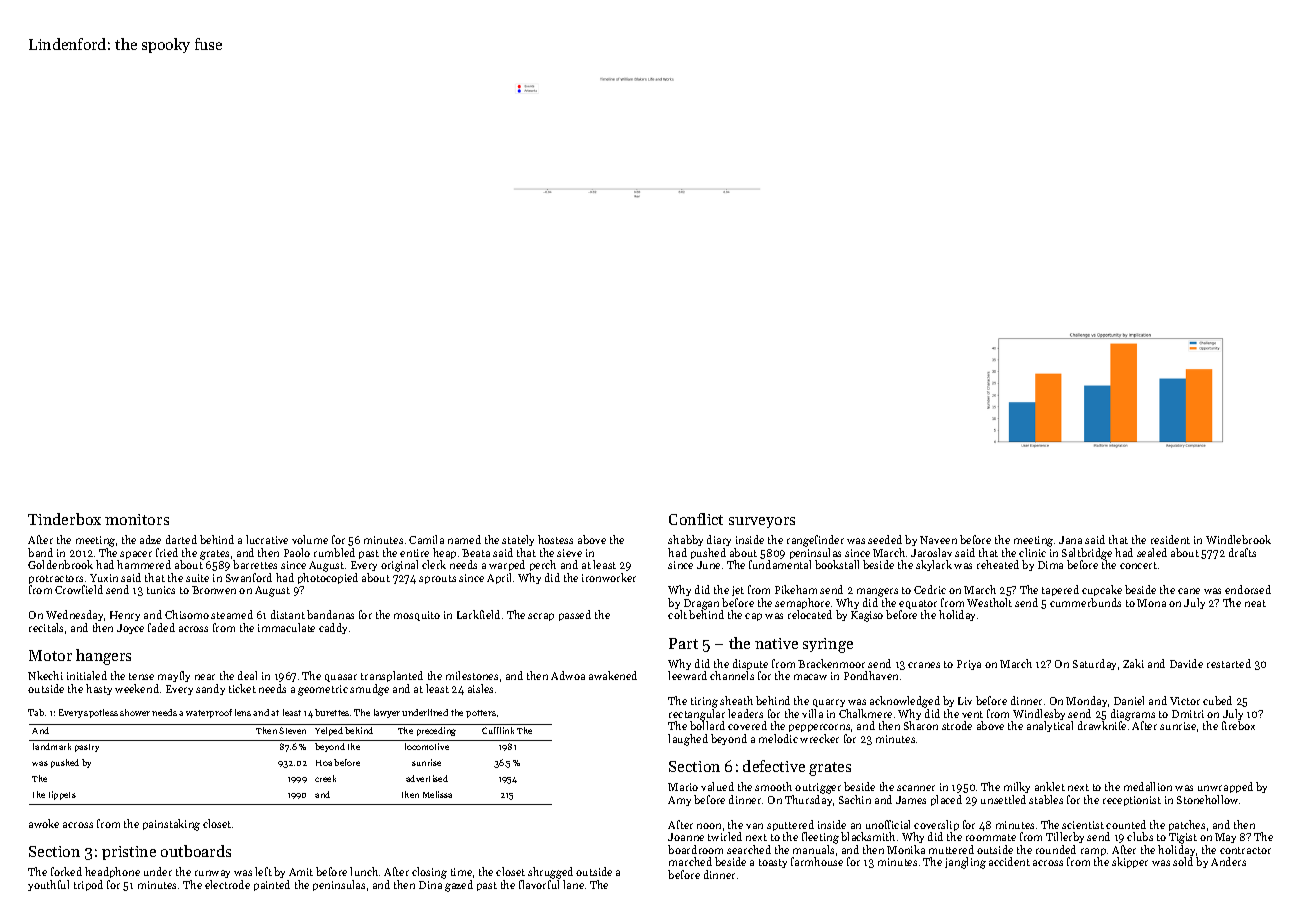  I want to click on Tillerby, so click(1065, 837).
